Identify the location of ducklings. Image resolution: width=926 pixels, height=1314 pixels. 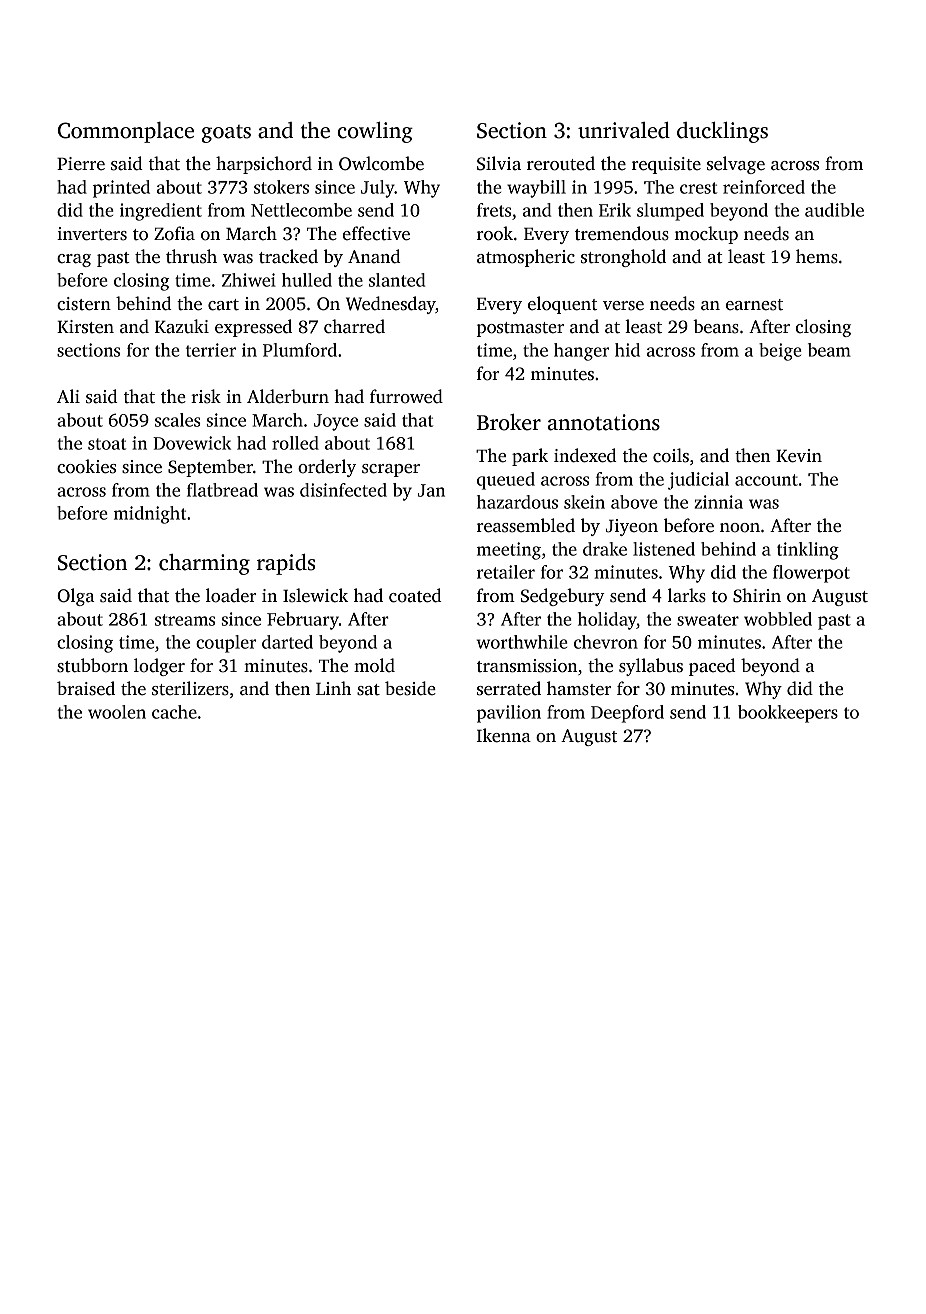
(722, 132).
